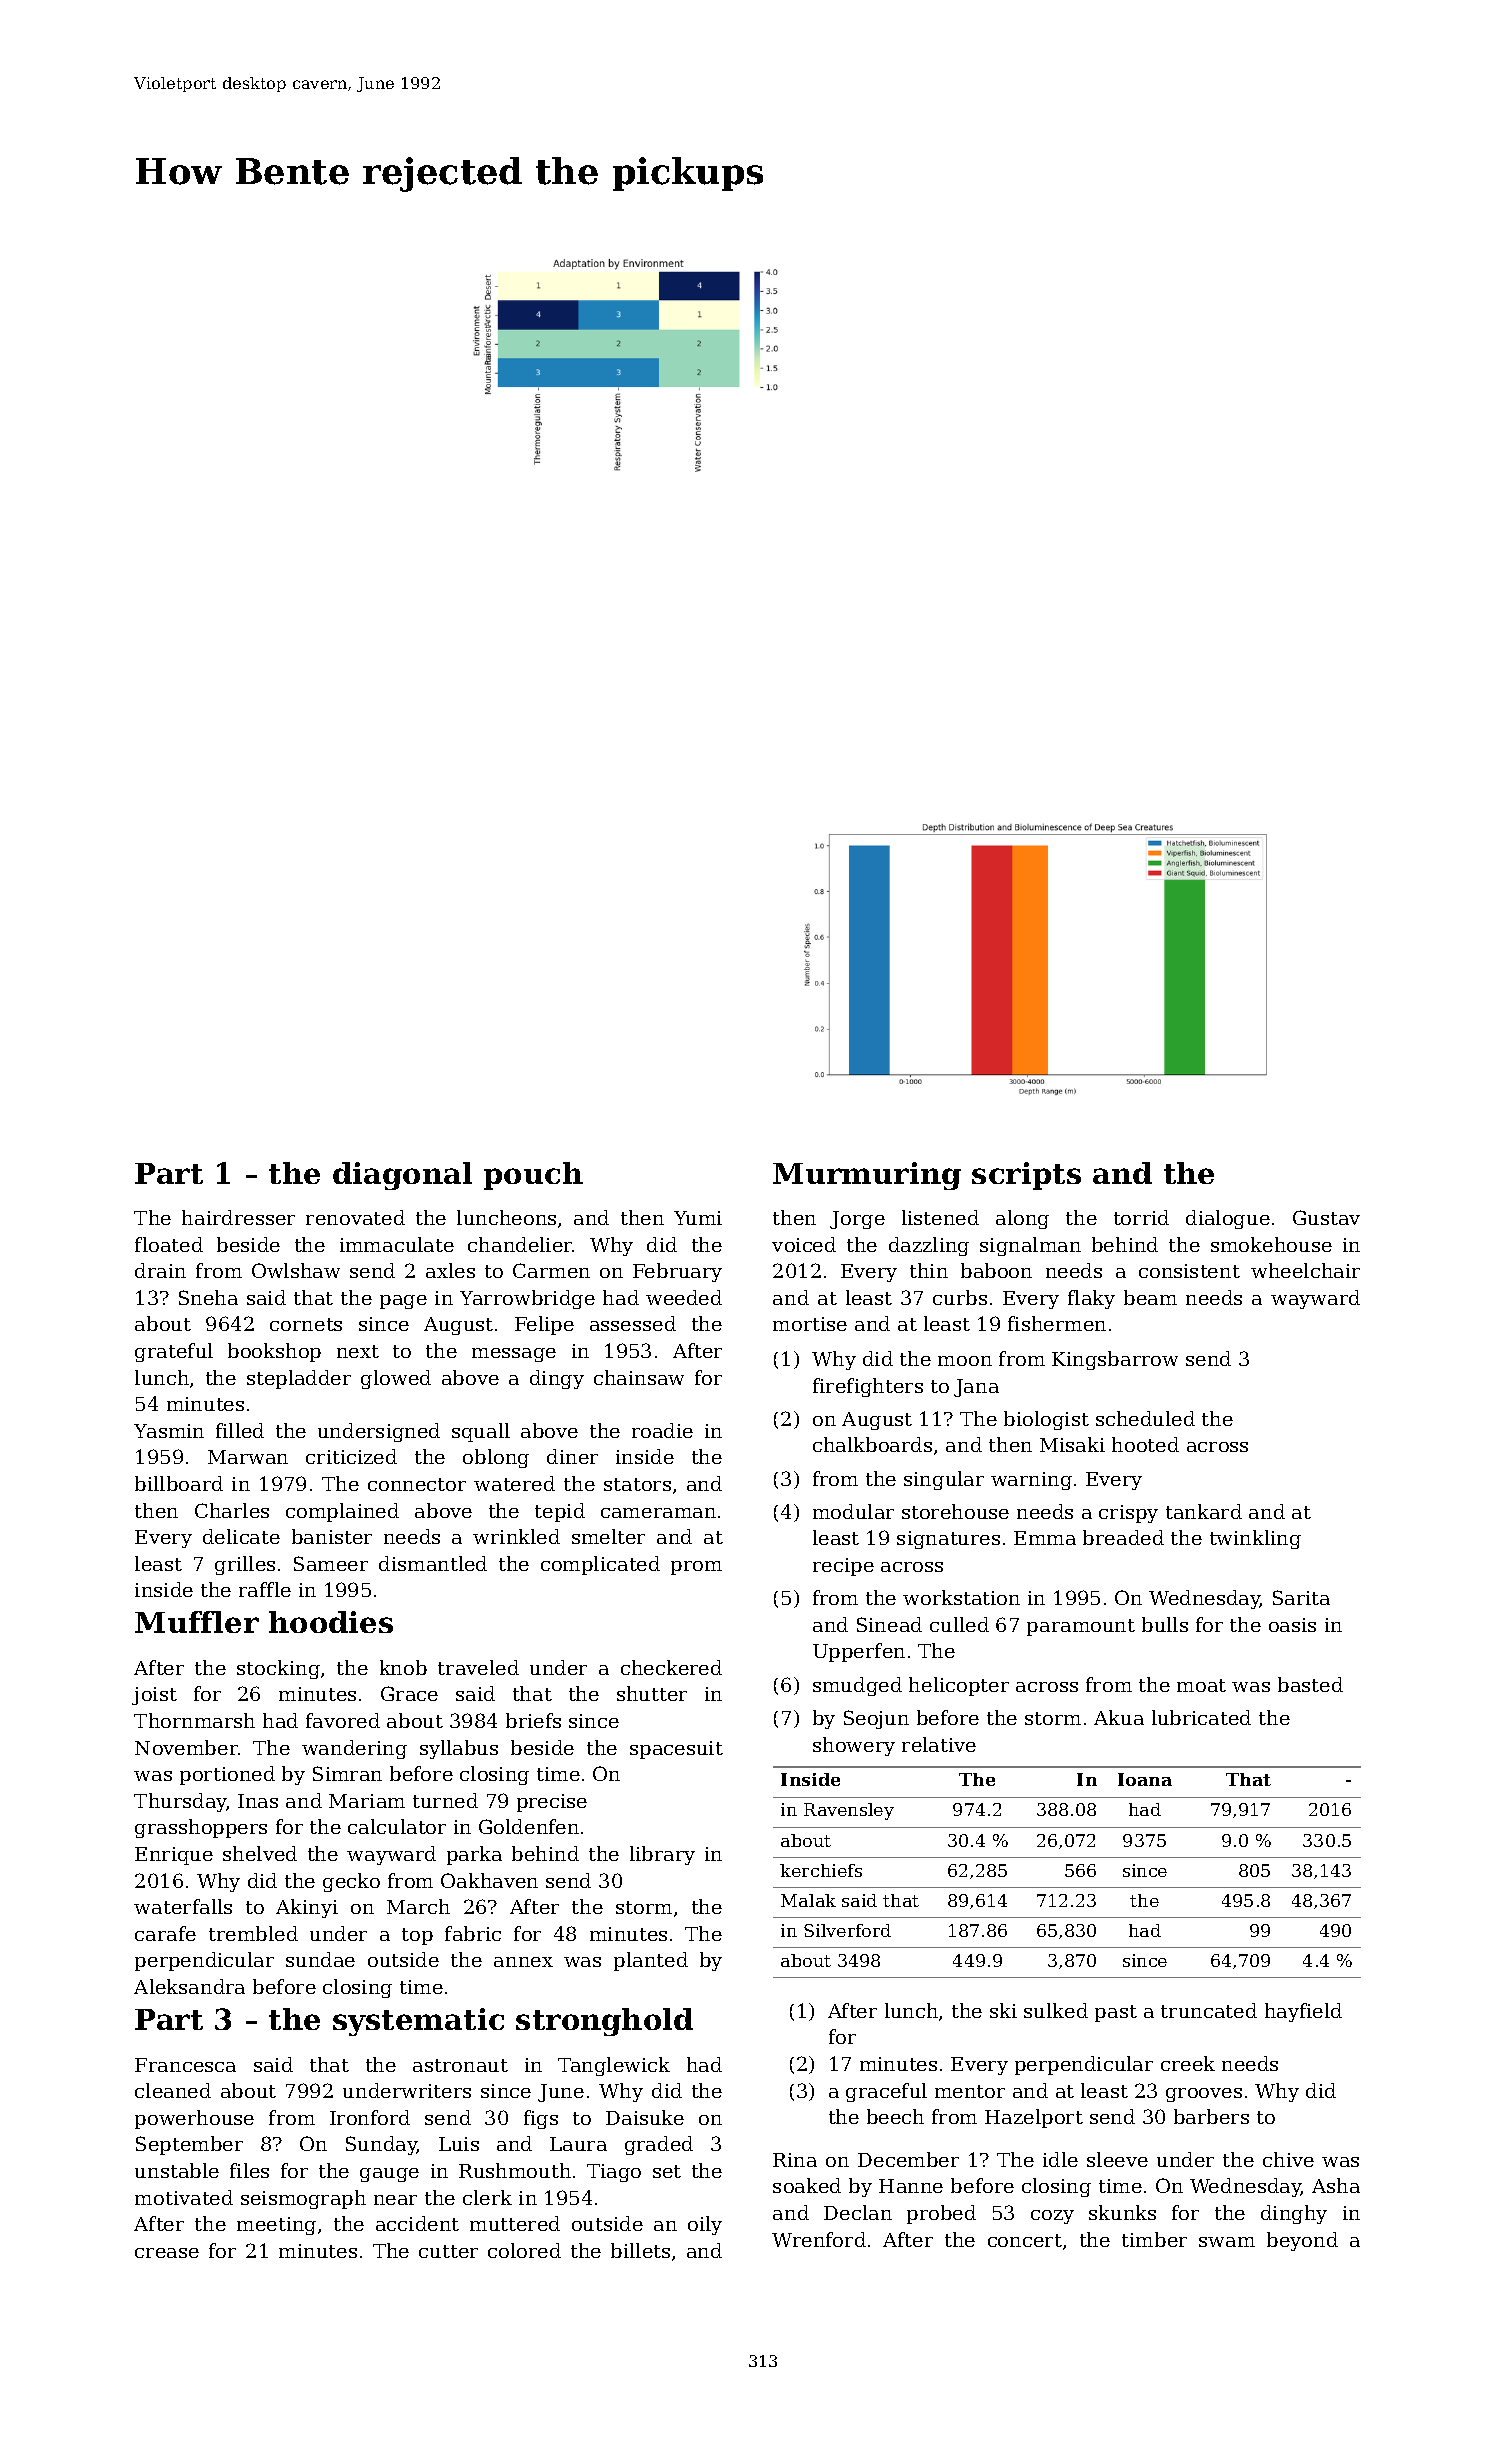 Image resolution: width=1496 pixels, height=2464 pixels. Describe the element at coordinates (662, 1855) in the image. I see `library` at that location.
